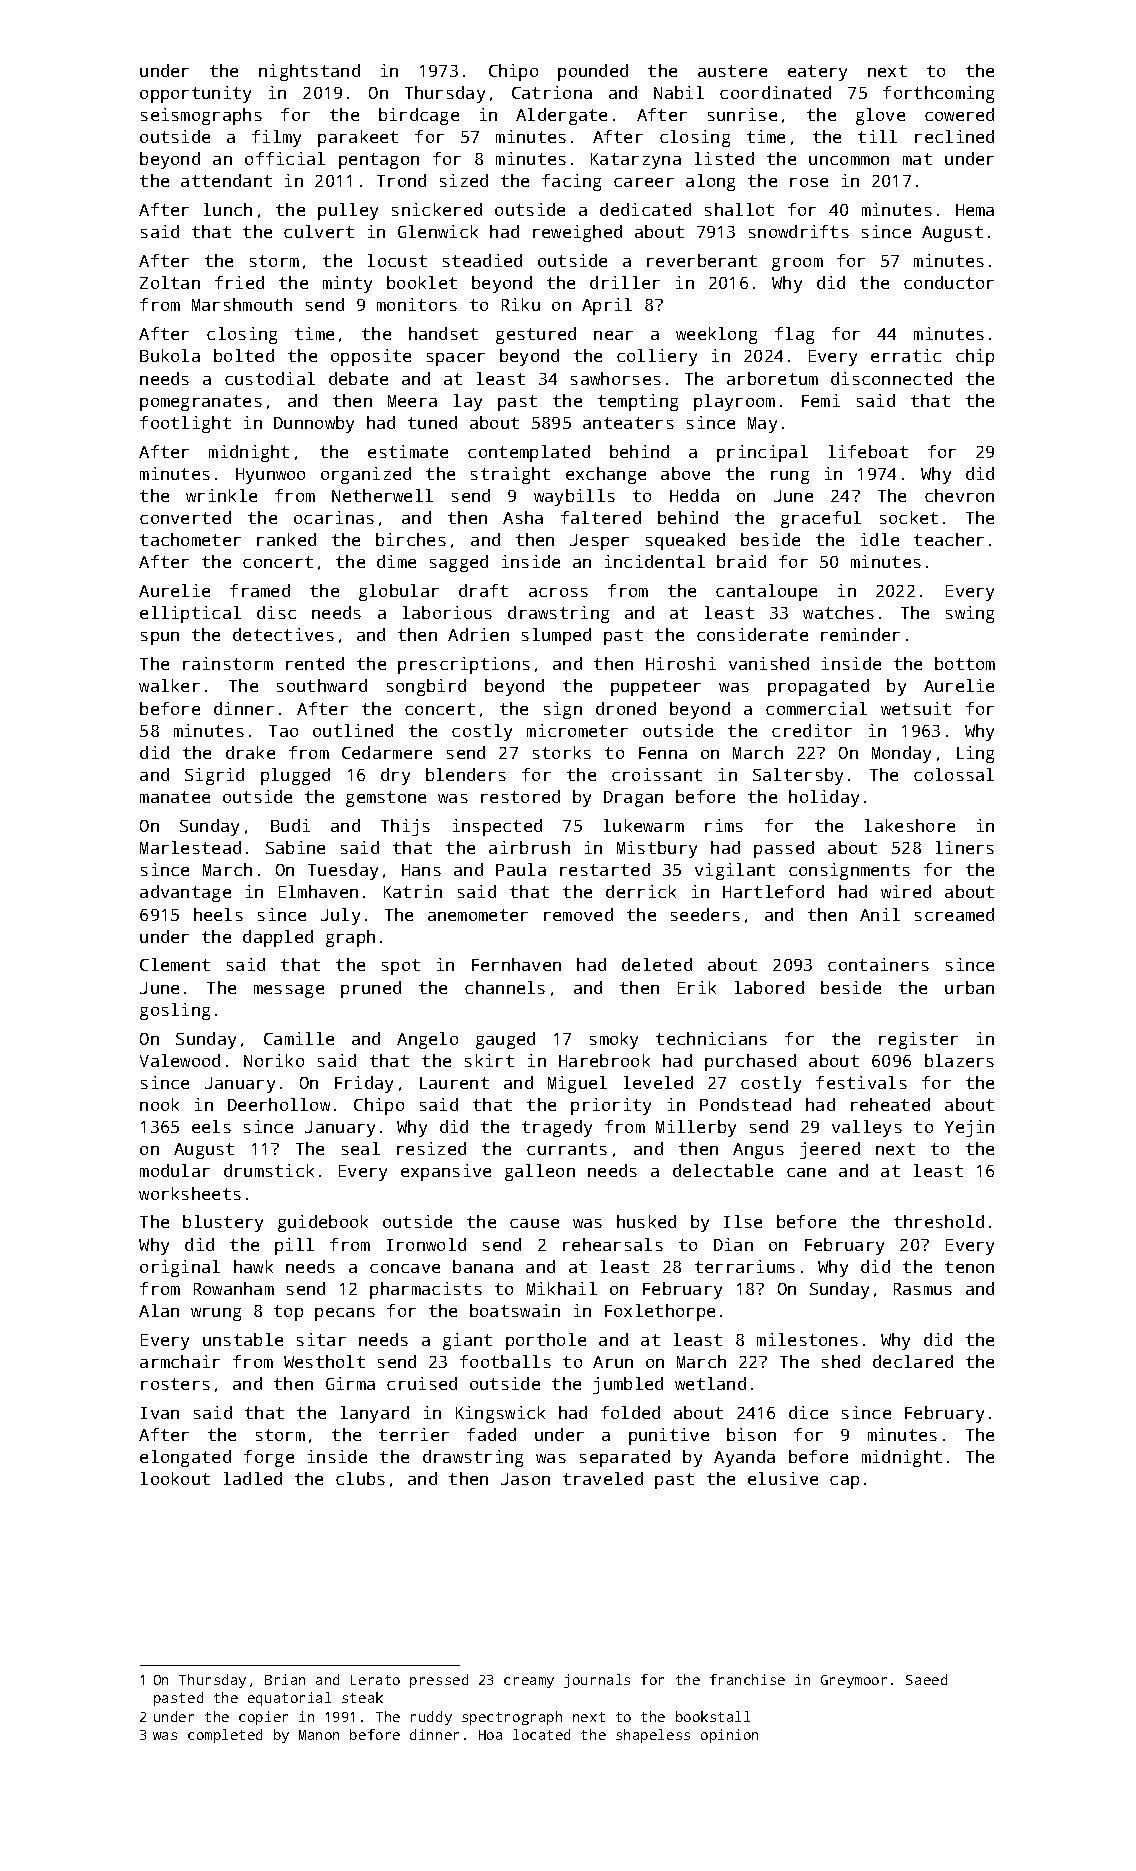  Describe the element at coordinates (959, 1060) in the page. I see `blazers` at that location.
